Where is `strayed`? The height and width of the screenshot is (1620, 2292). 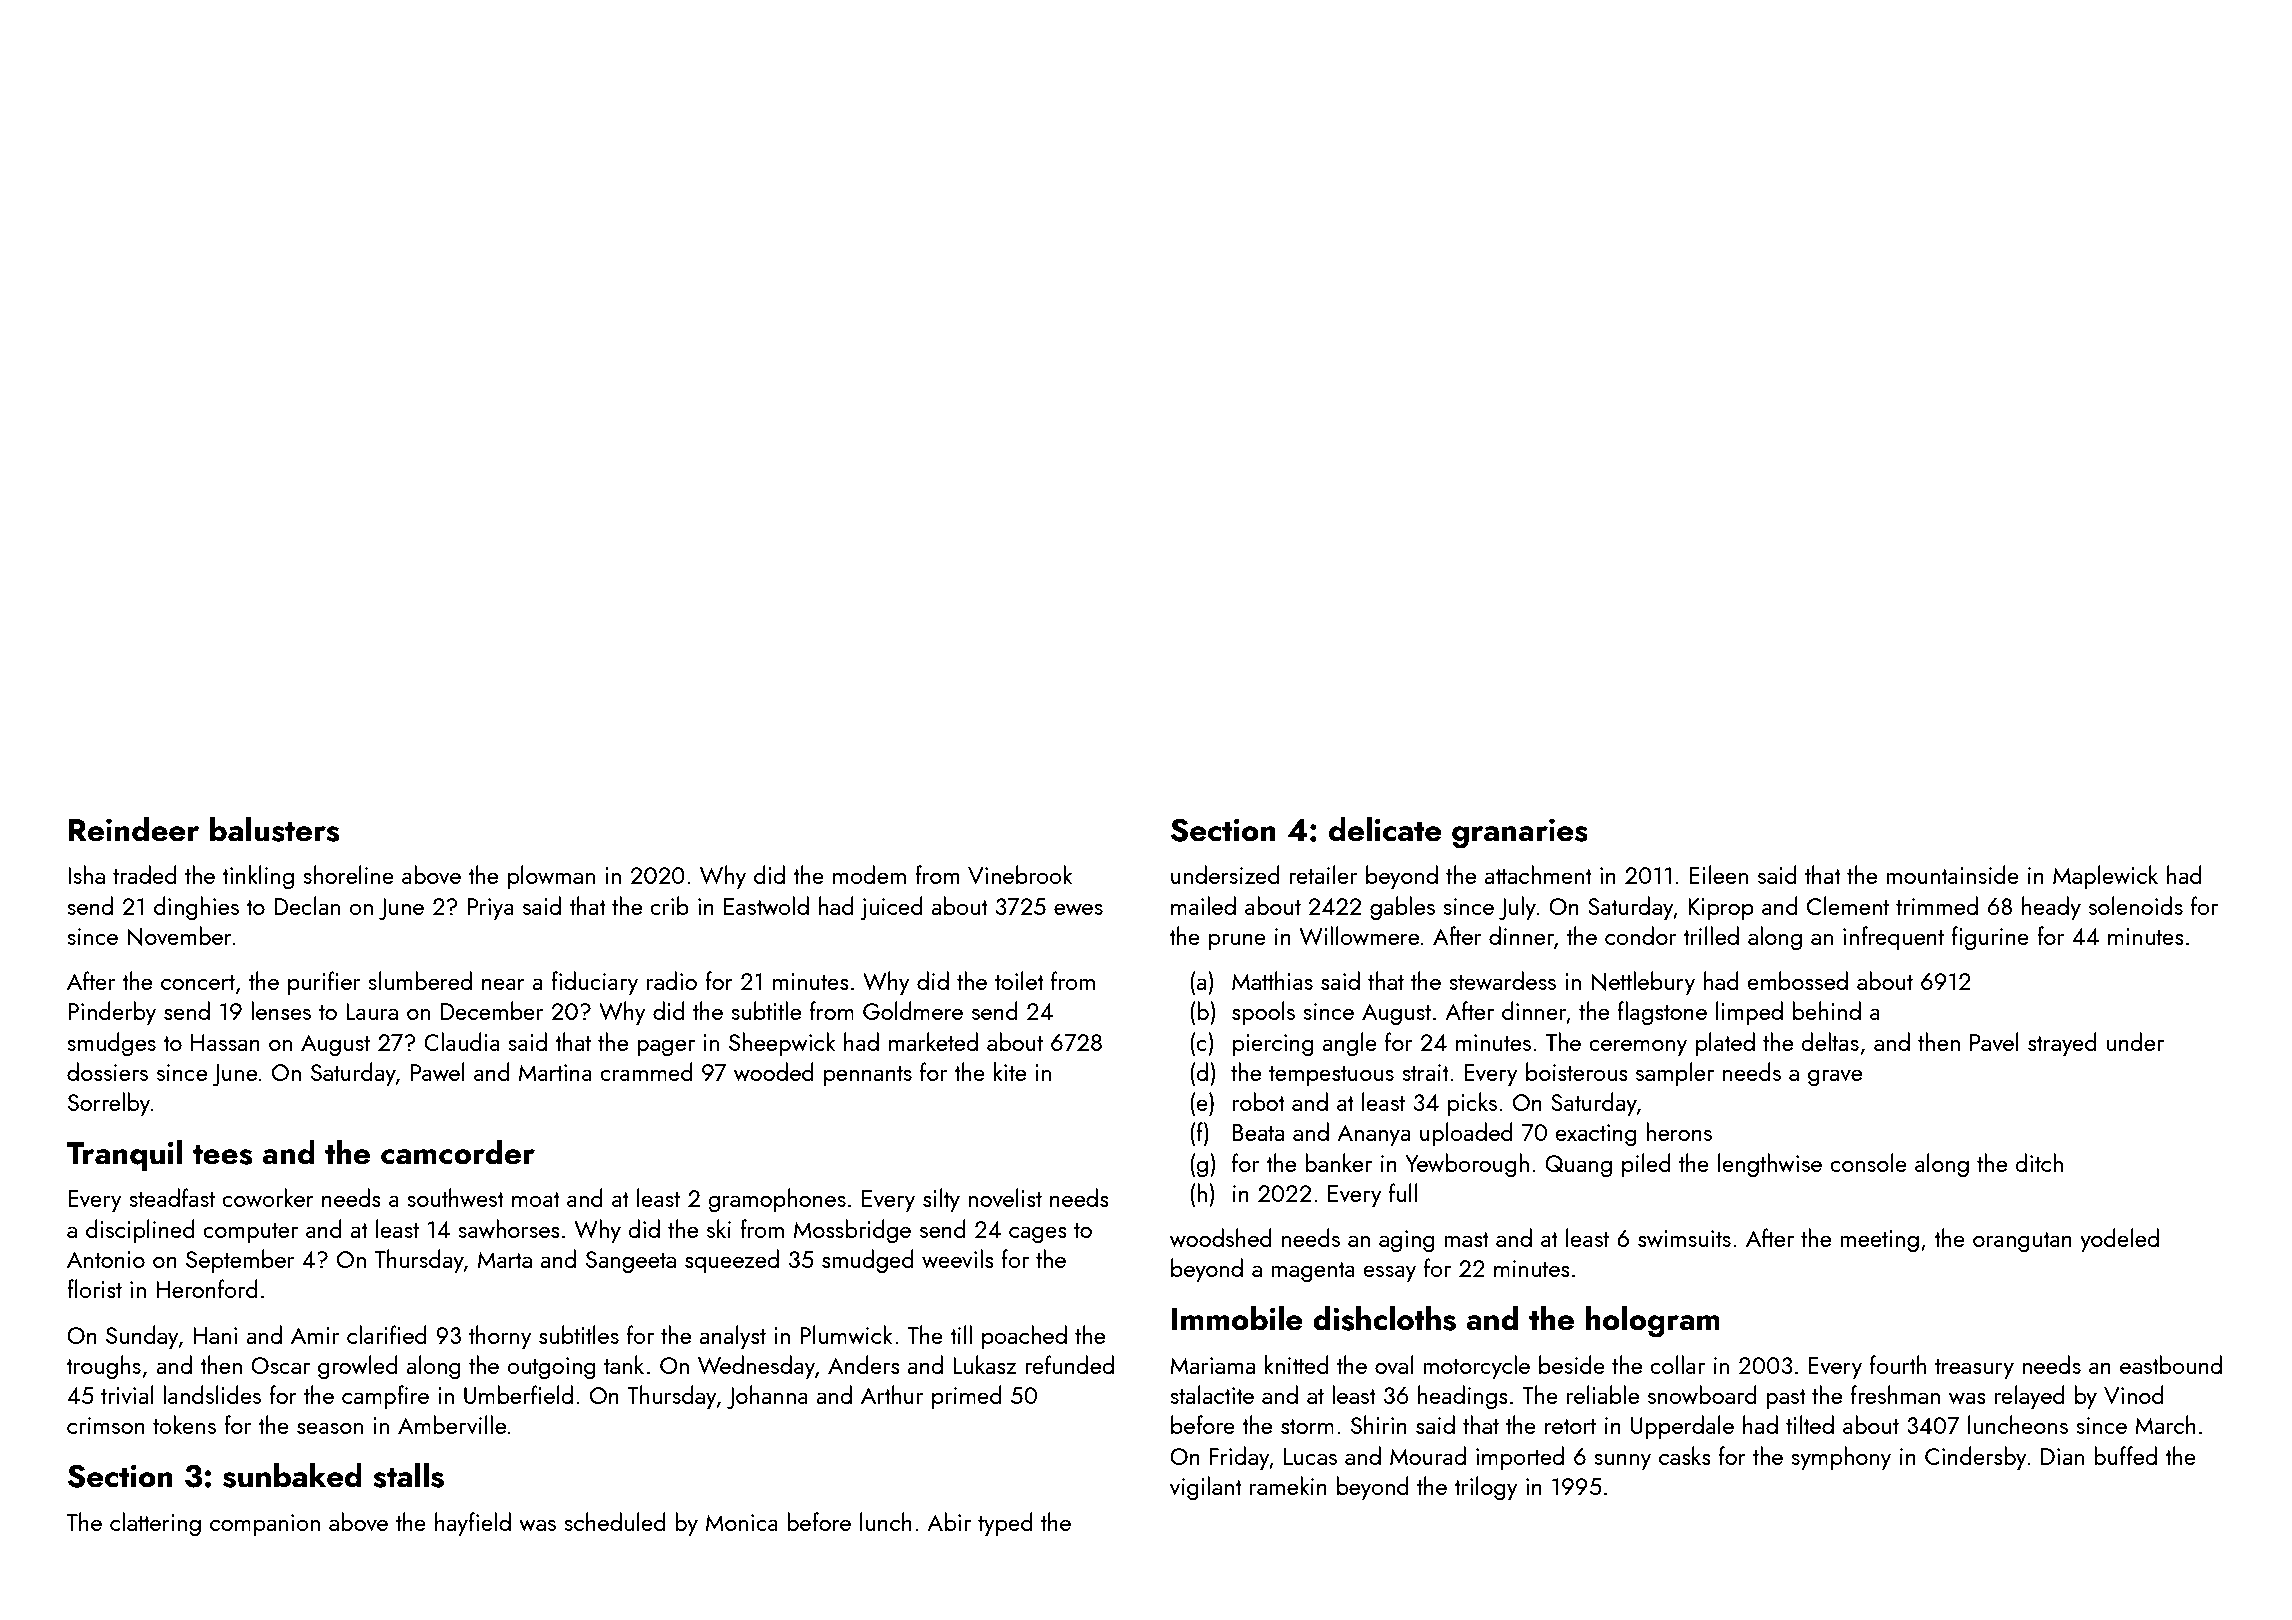 strayed is located at coordinates (2062, 1044).
